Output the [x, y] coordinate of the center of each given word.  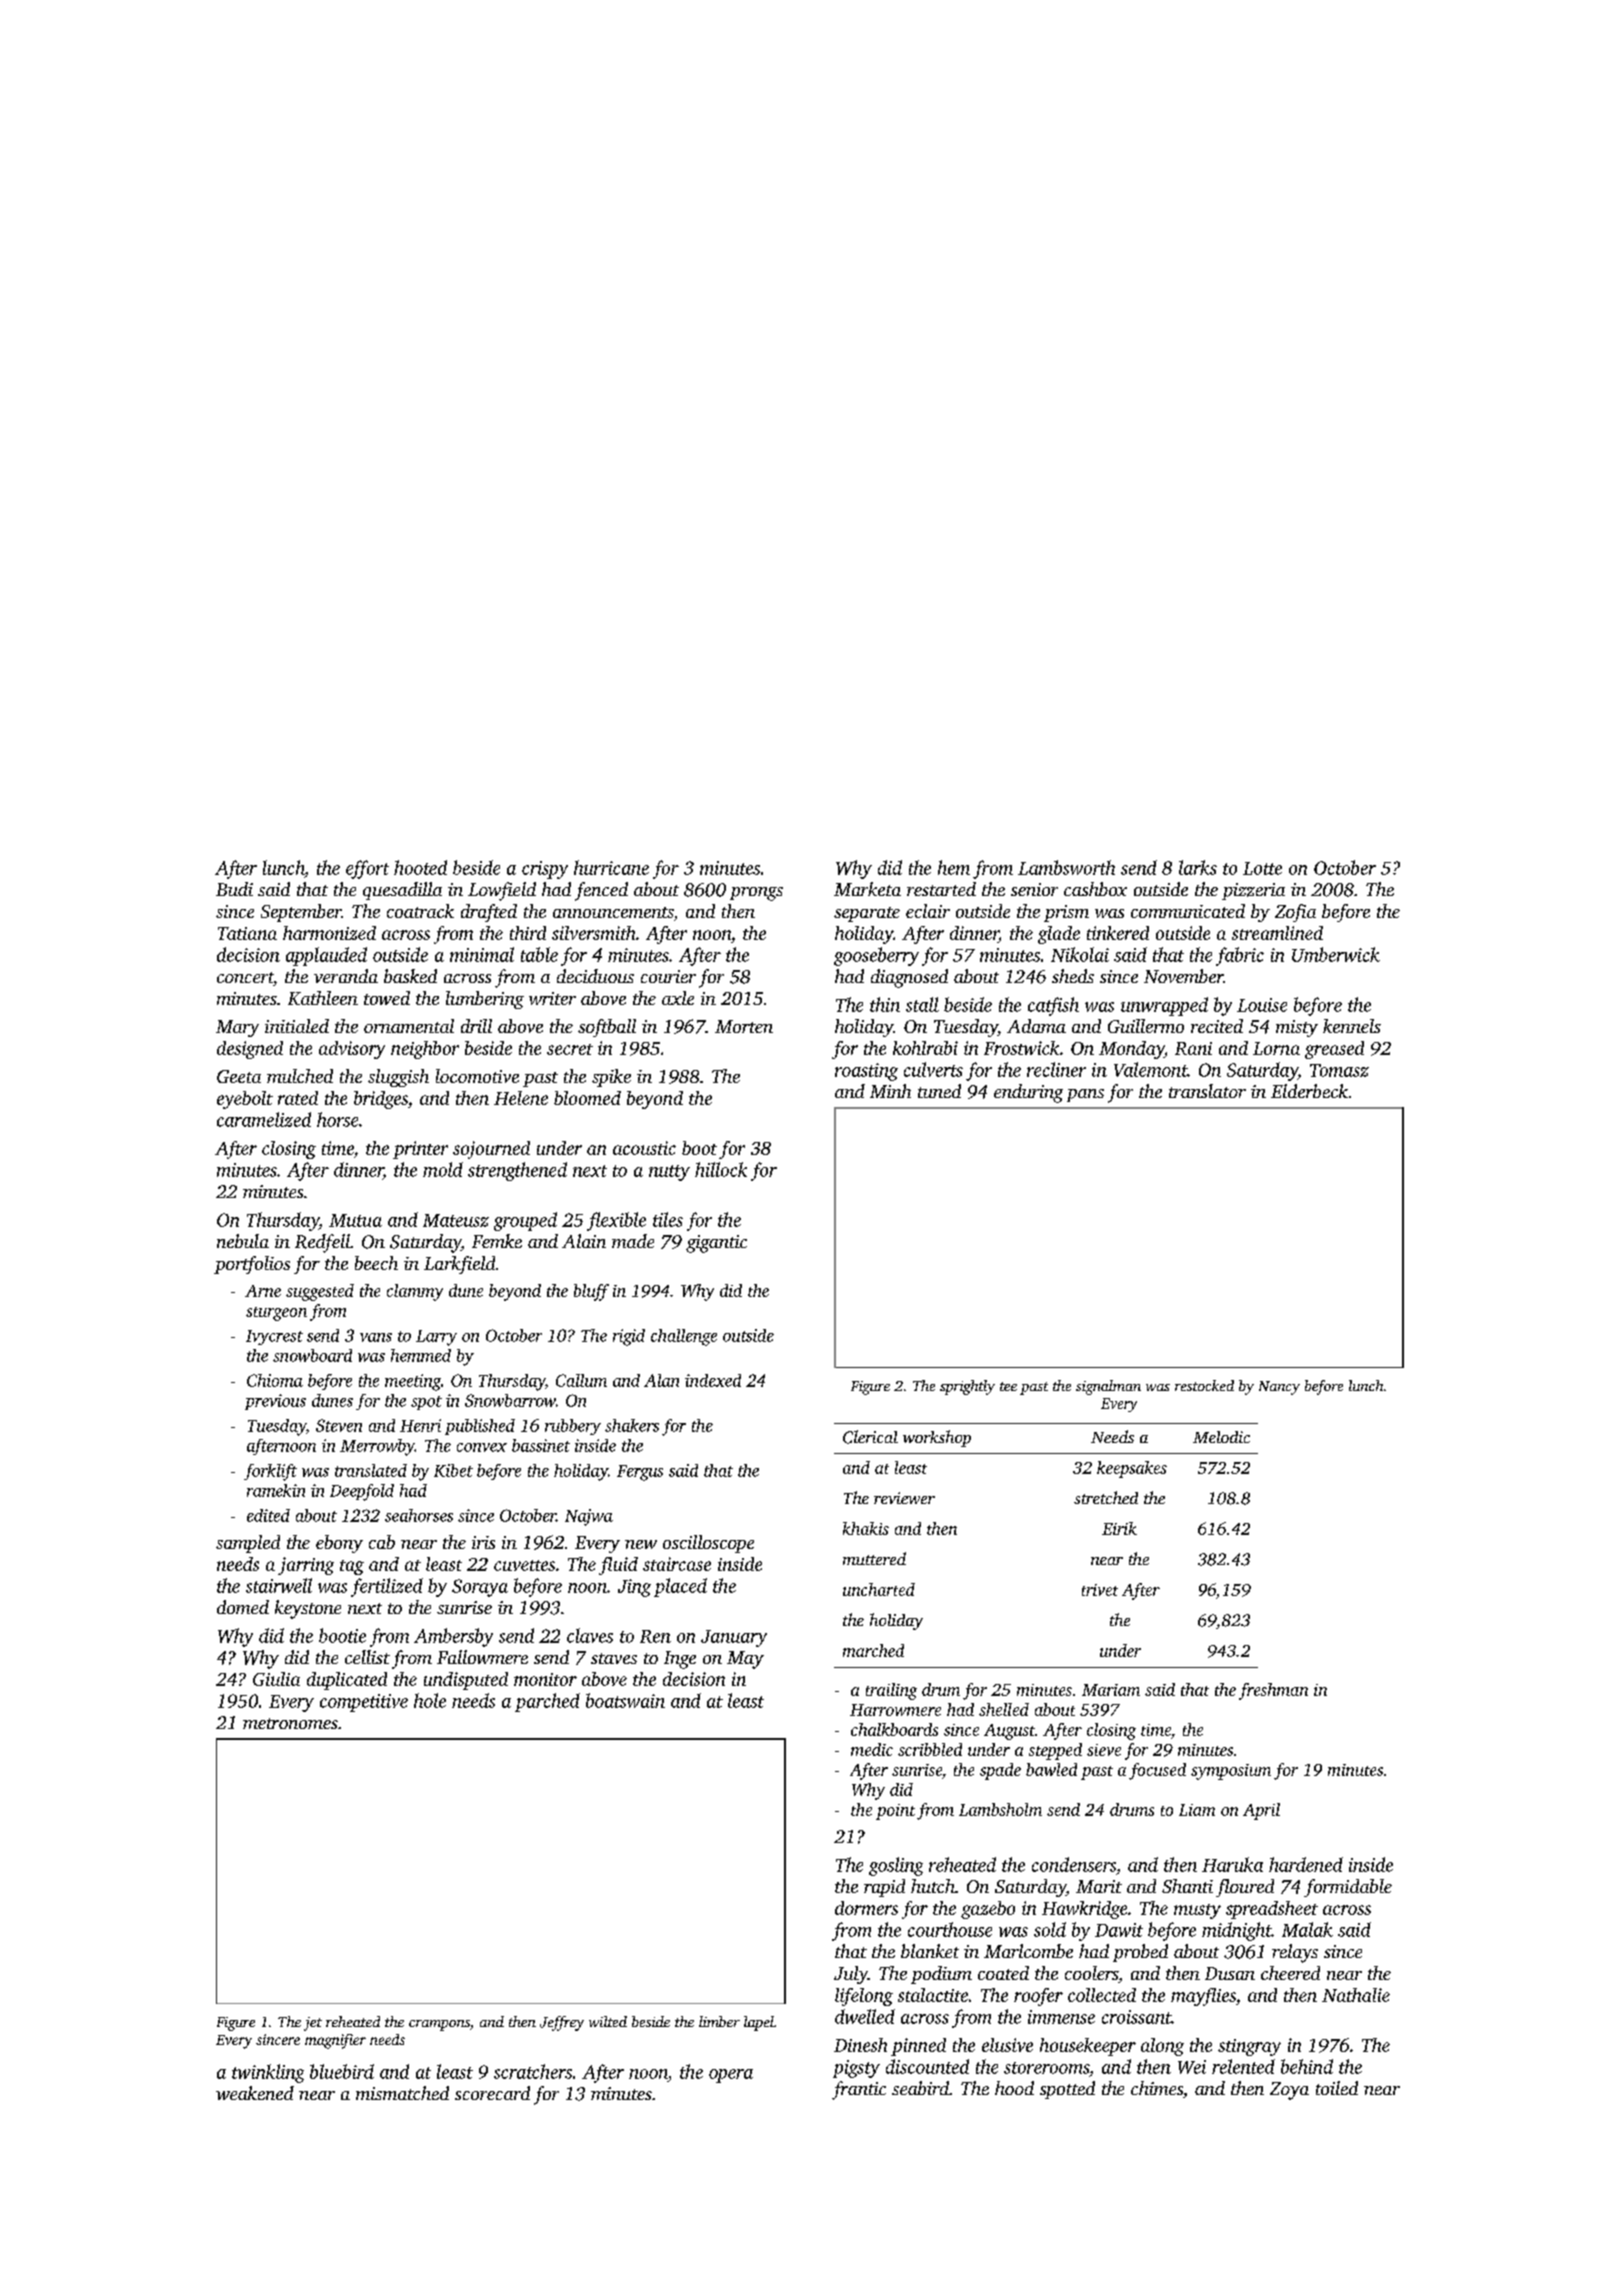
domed [243, 1607]
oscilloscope [708, 1544]
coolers [1091, 1973]
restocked [1204, 1385]
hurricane [611, 867]
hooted [420, 867]
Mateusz [456, 1220]
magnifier [335, 2041]
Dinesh [860, 2045]
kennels [1352, 1026]
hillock [721, 1169]
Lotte [1262, 868]
